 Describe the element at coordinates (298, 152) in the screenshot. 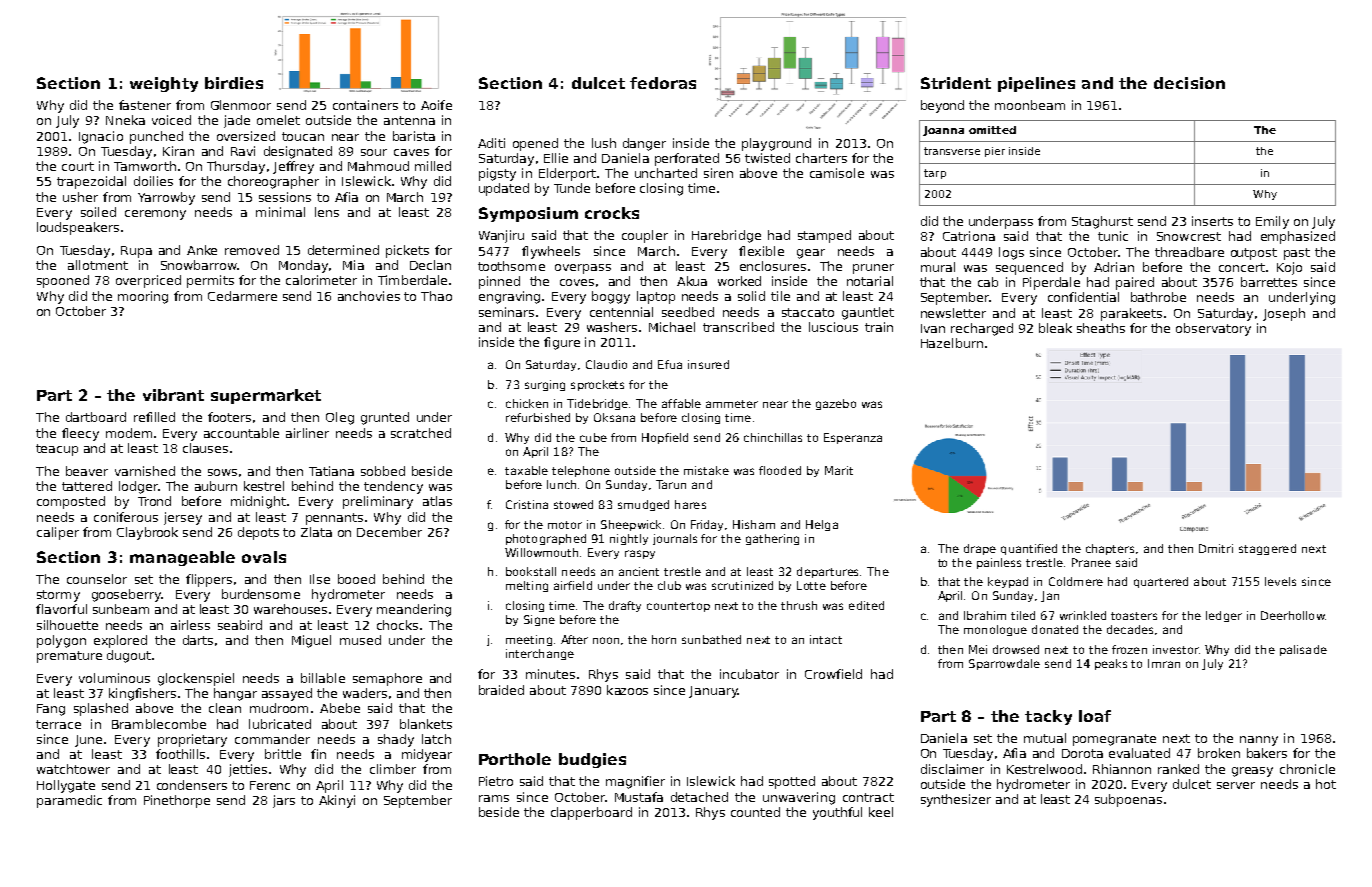

I see `designated` at that location.
